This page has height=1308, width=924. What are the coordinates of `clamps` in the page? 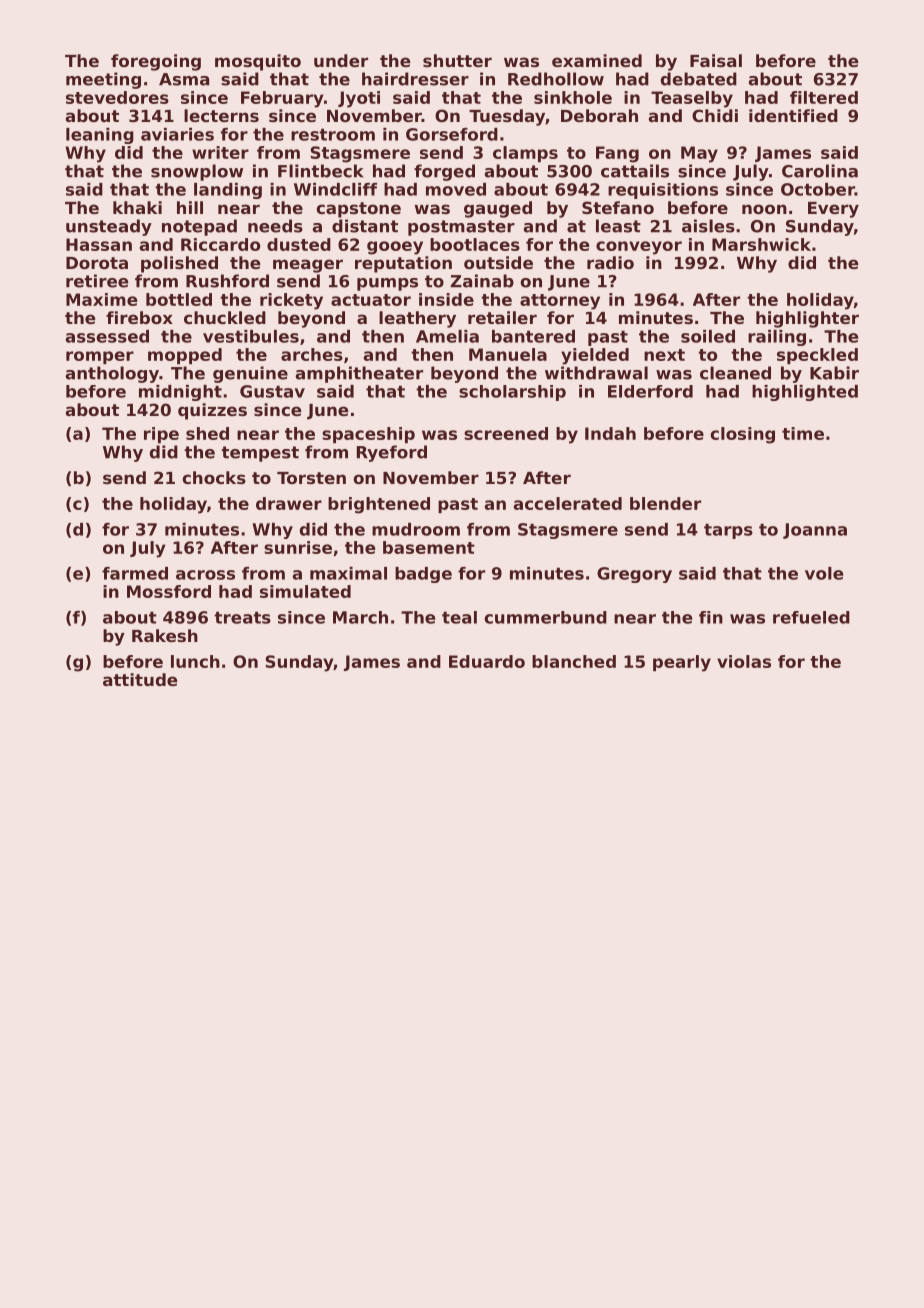 It's located at (525, 154).
